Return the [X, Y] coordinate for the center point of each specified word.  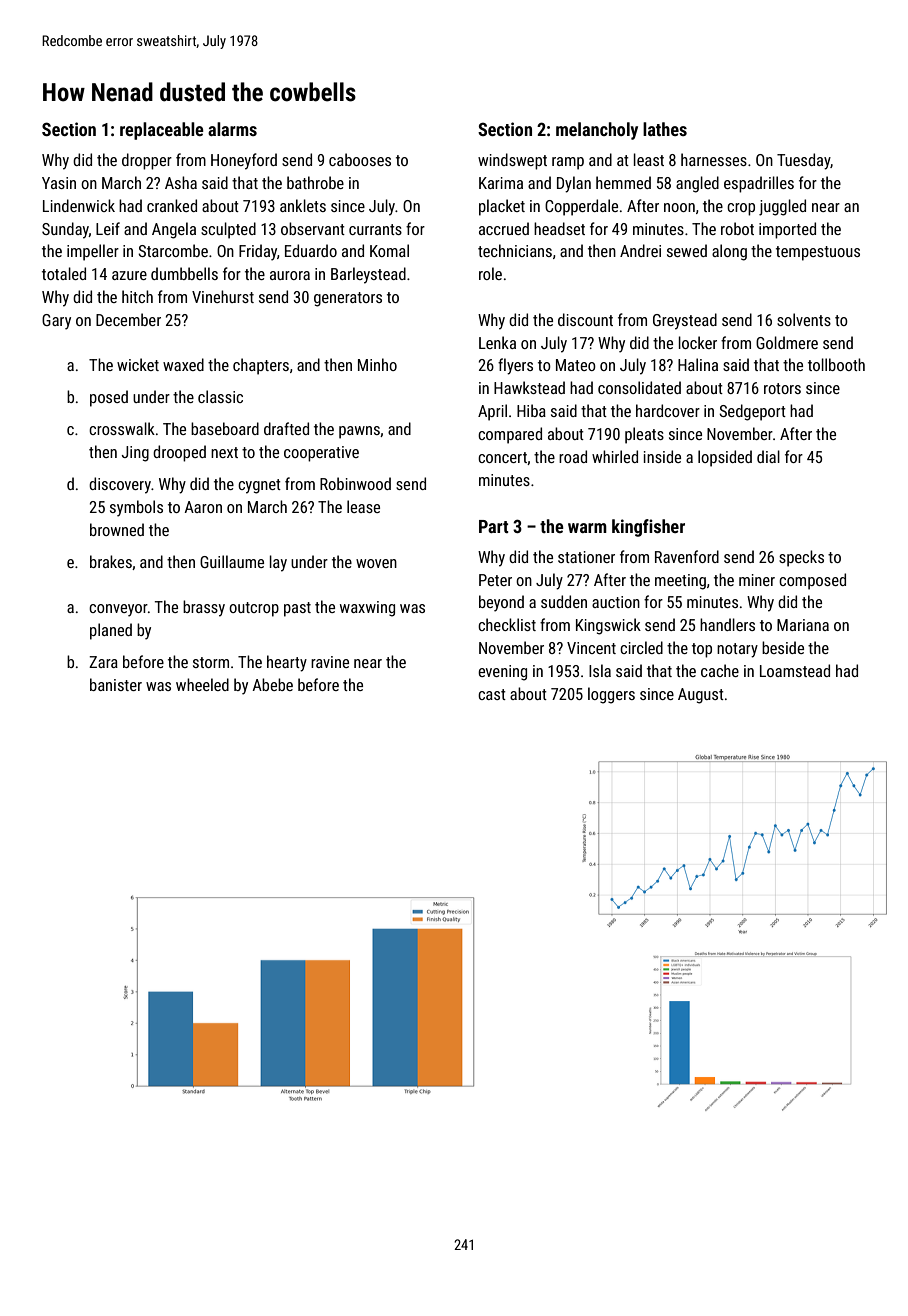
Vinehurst [223, 296]
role [490, 273]
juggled [782, 207]
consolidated [639, 387]
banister [116, 684]
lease [363, 506]
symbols [136, 508]
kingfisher [648, 528]
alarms [232, 129]
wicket [138, 364]
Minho [377, 364]
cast [492, 694]
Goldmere [787, 342]
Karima [501, 183]
